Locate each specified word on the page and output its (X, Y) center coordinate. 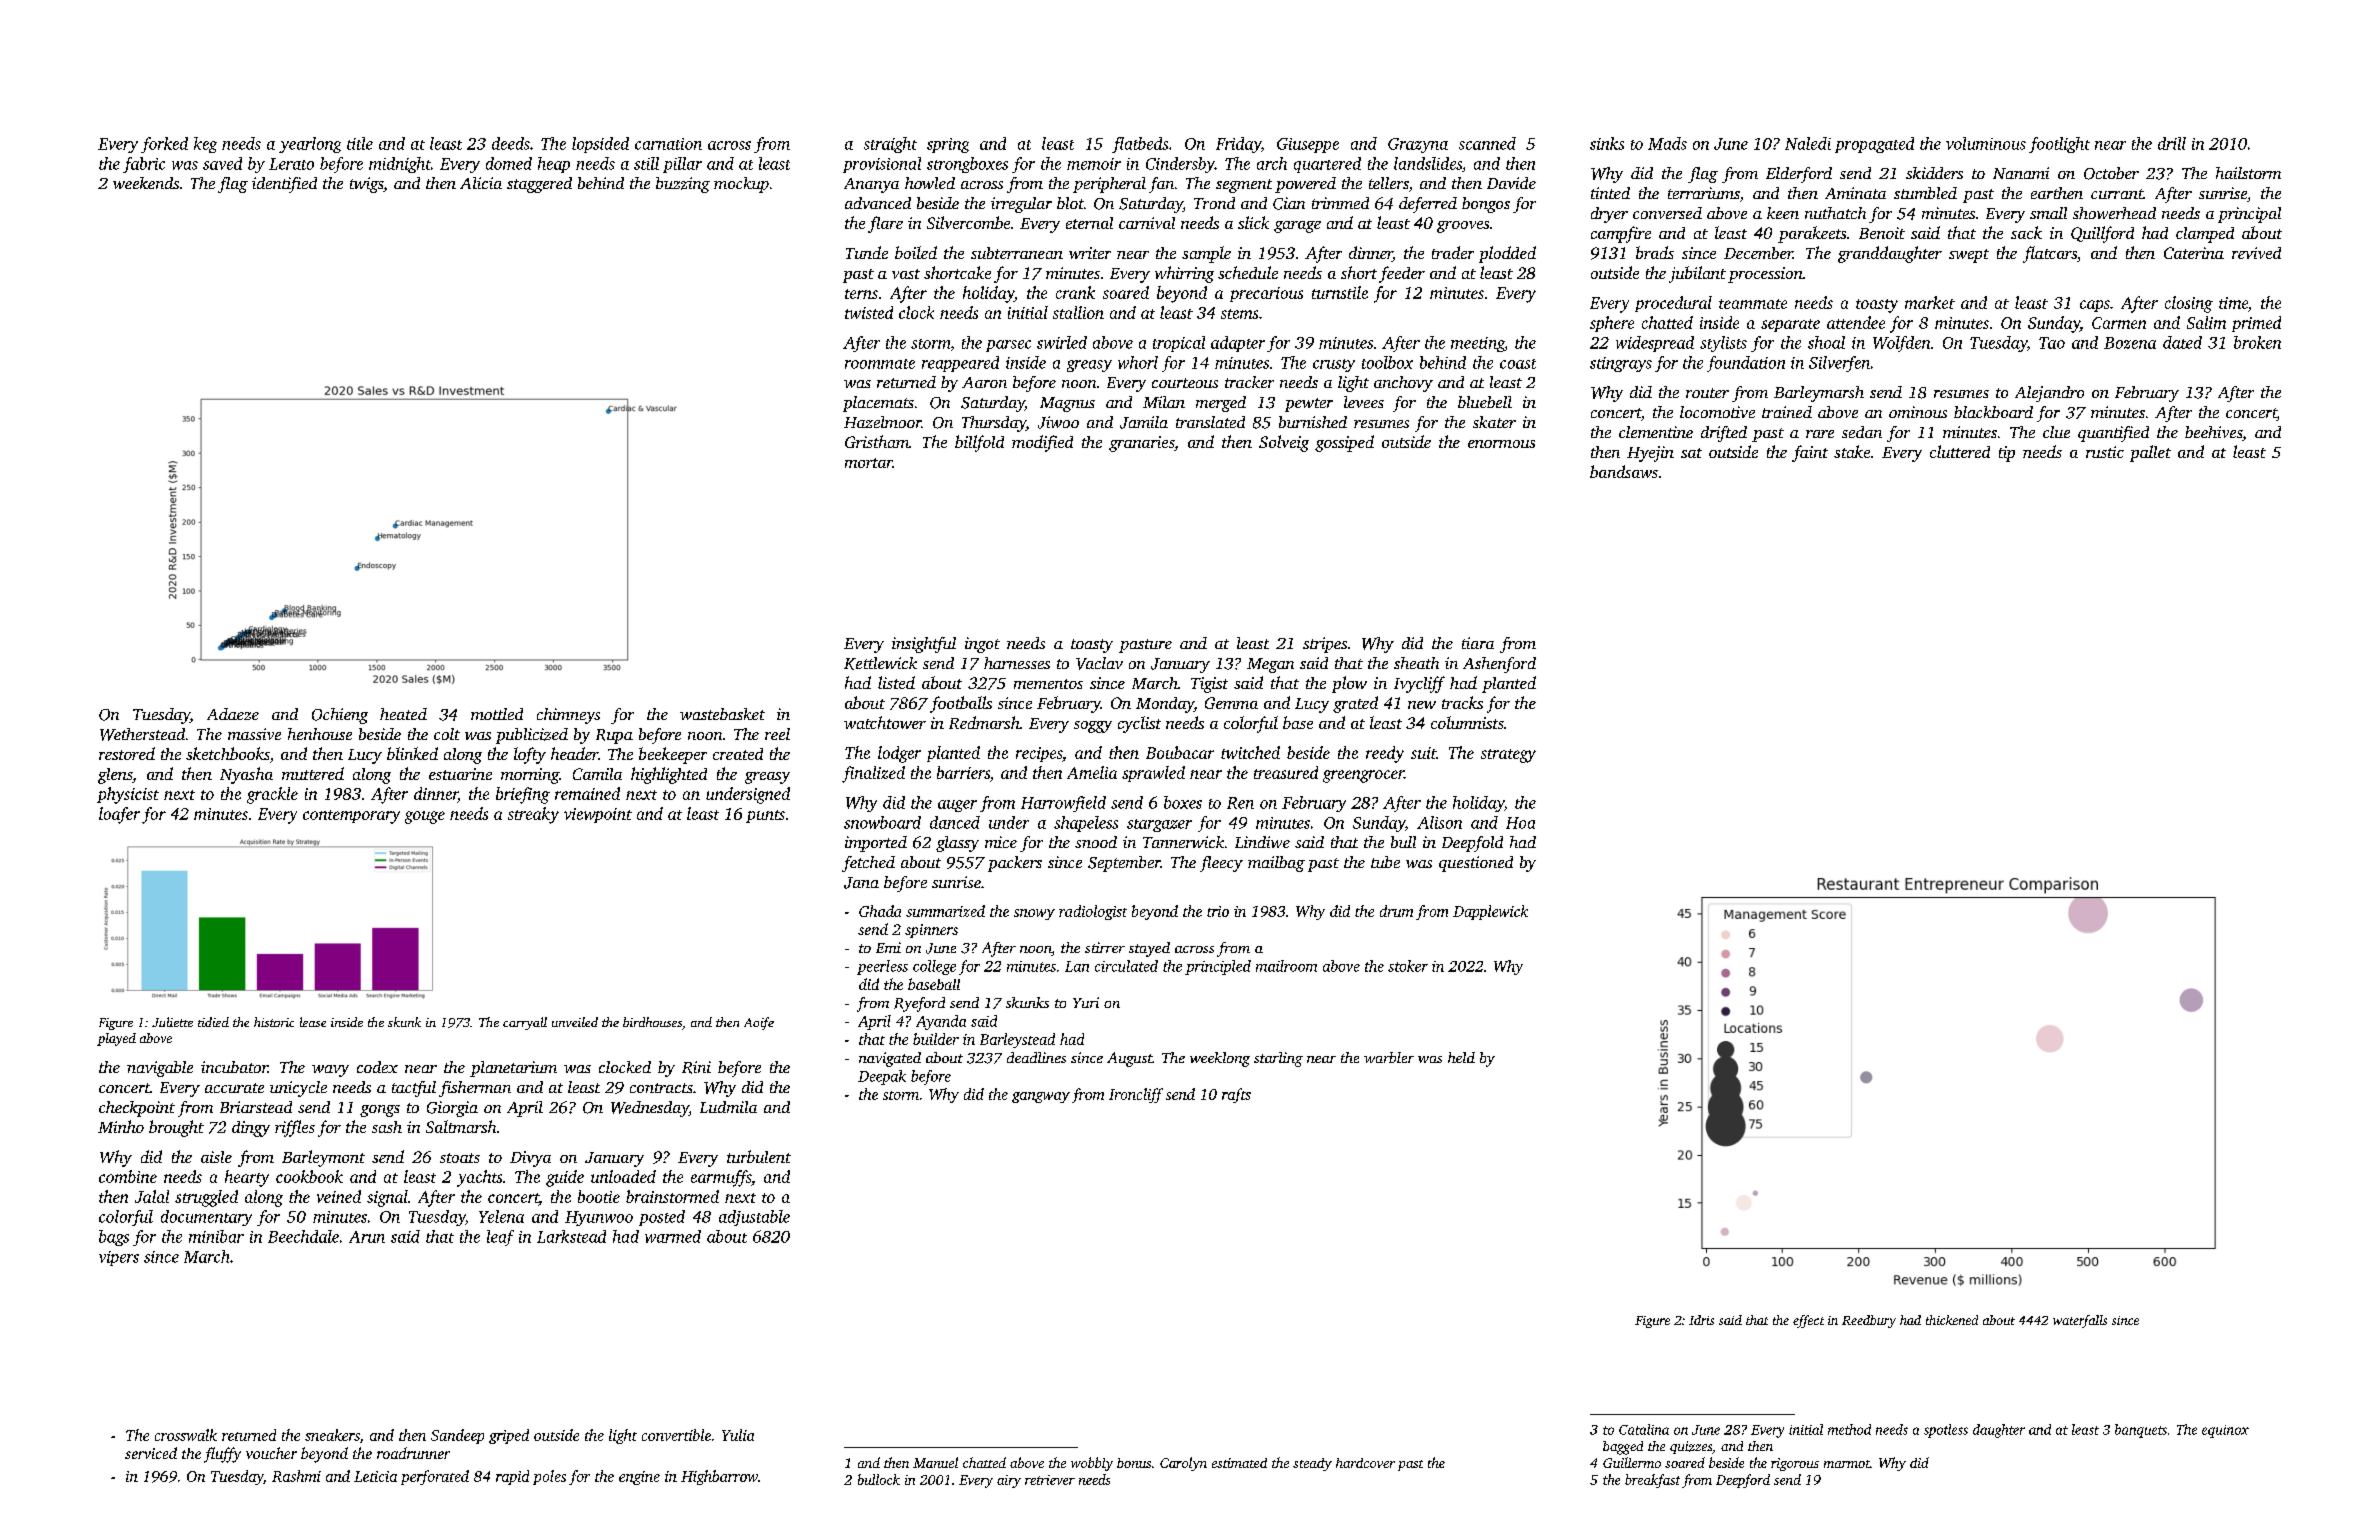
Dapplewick (1490, 912)
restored (127, 753)
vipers (119, 1258)
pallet (2150, 453)
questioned (1476, 864)
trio (1218, 911)
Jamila (1144, 422)
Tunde (867, 252)
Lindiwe (1262, 842)
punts (765, 816)
